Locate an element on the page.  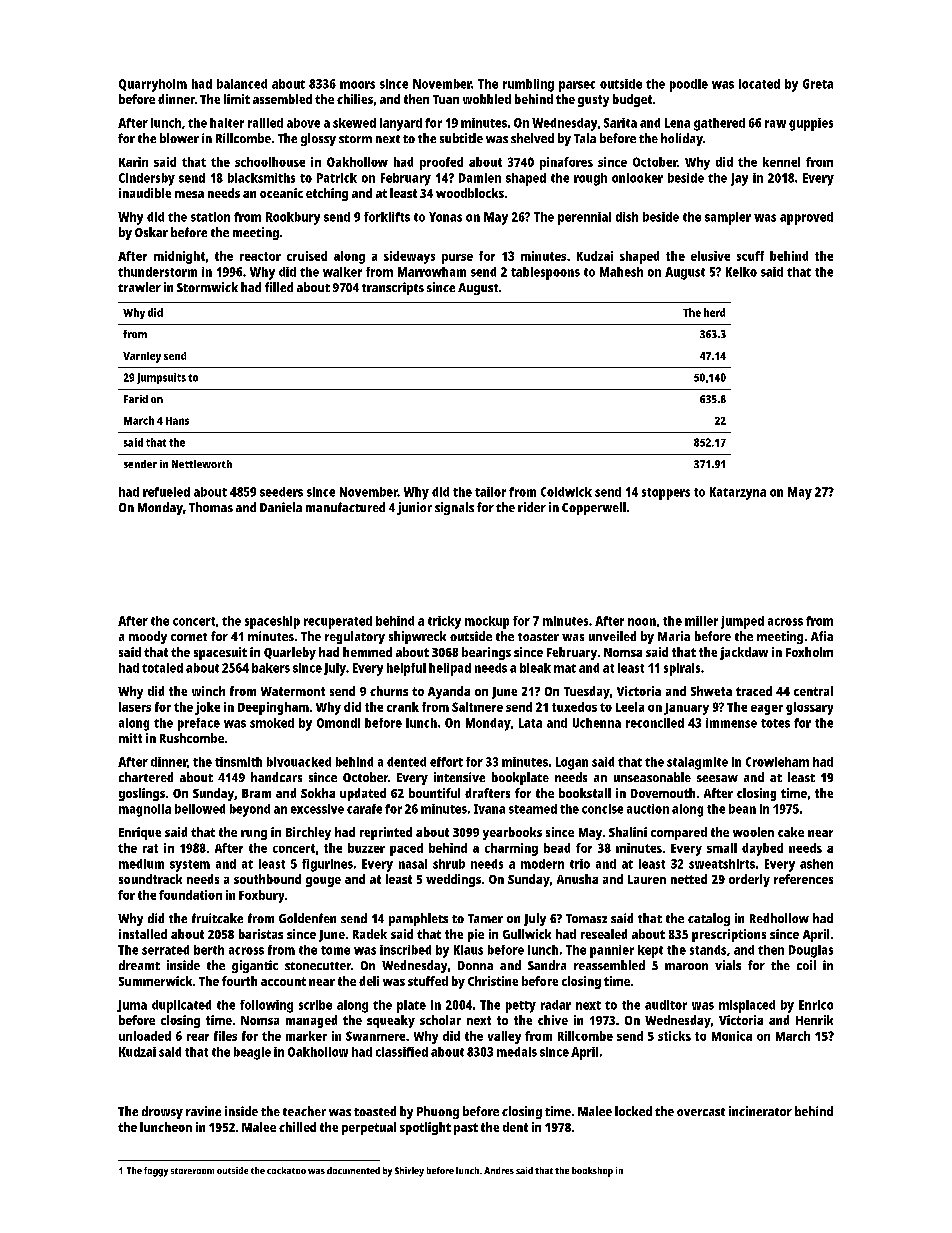
shelved is located at coordinates (532, 138).
